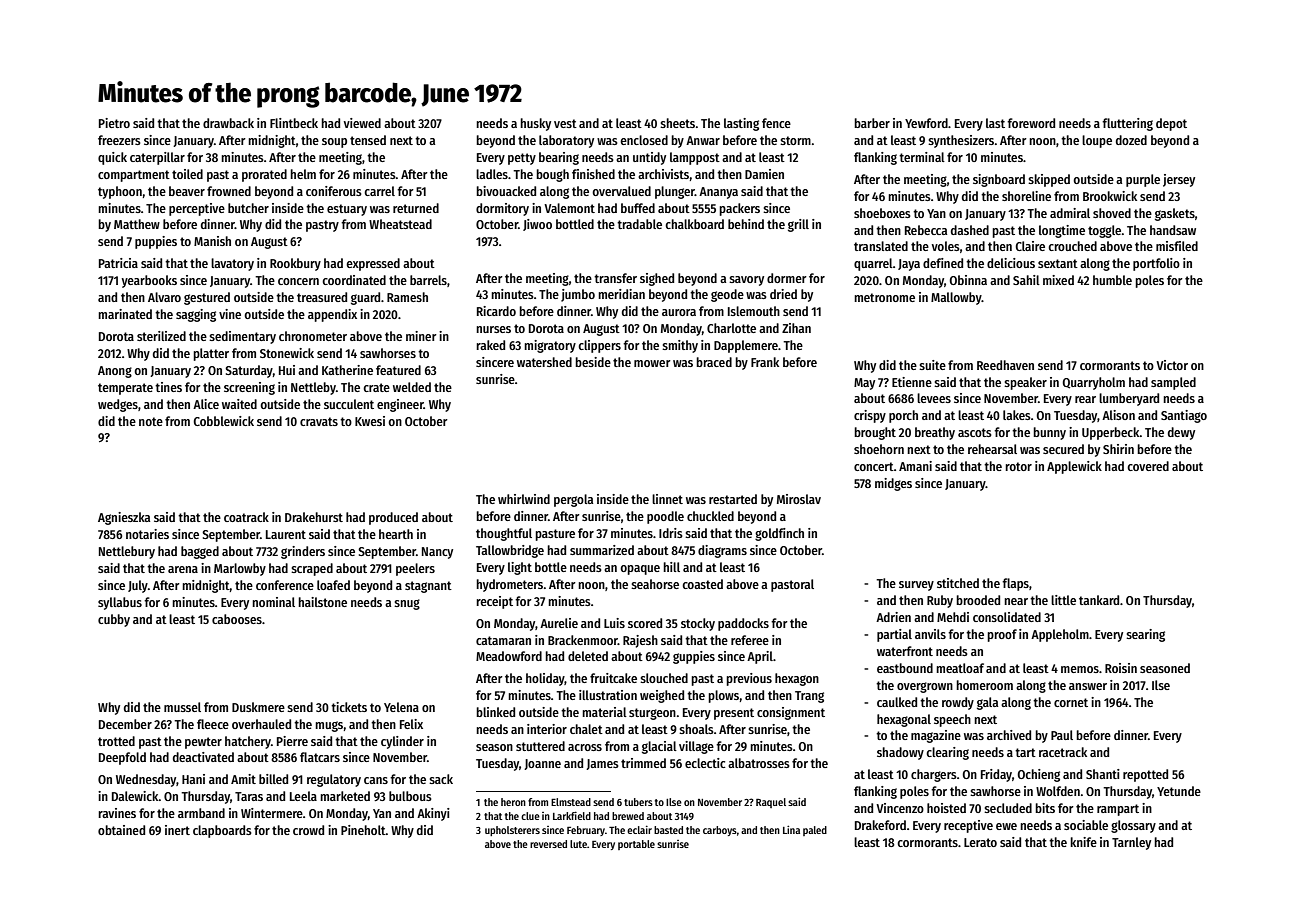  What do you see at coordinates (1031, 123) in the screenshot?
I see `foreword` at bounding box center [1031, 123].
